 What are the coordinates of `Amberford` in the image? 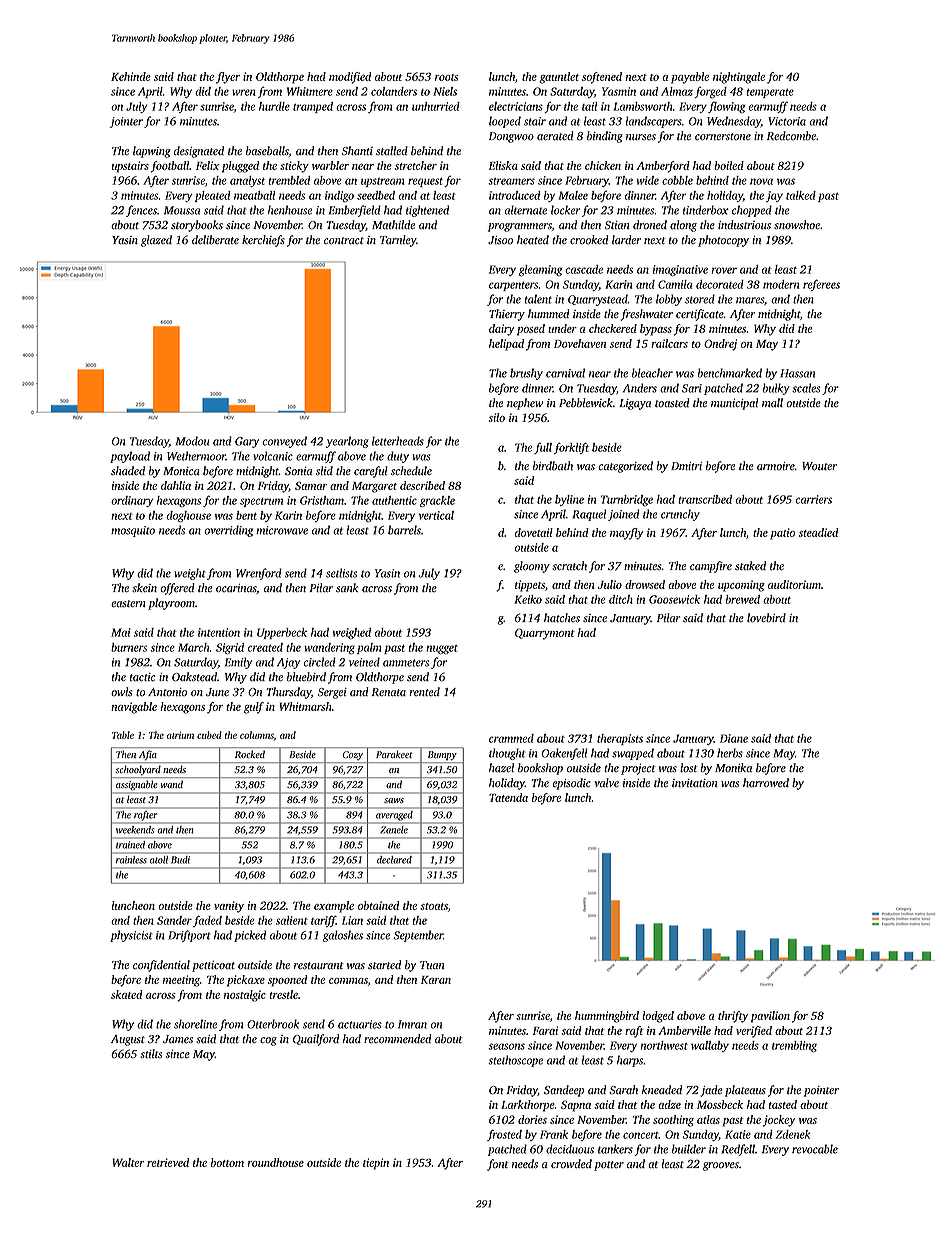 It's located at (663, 167).
